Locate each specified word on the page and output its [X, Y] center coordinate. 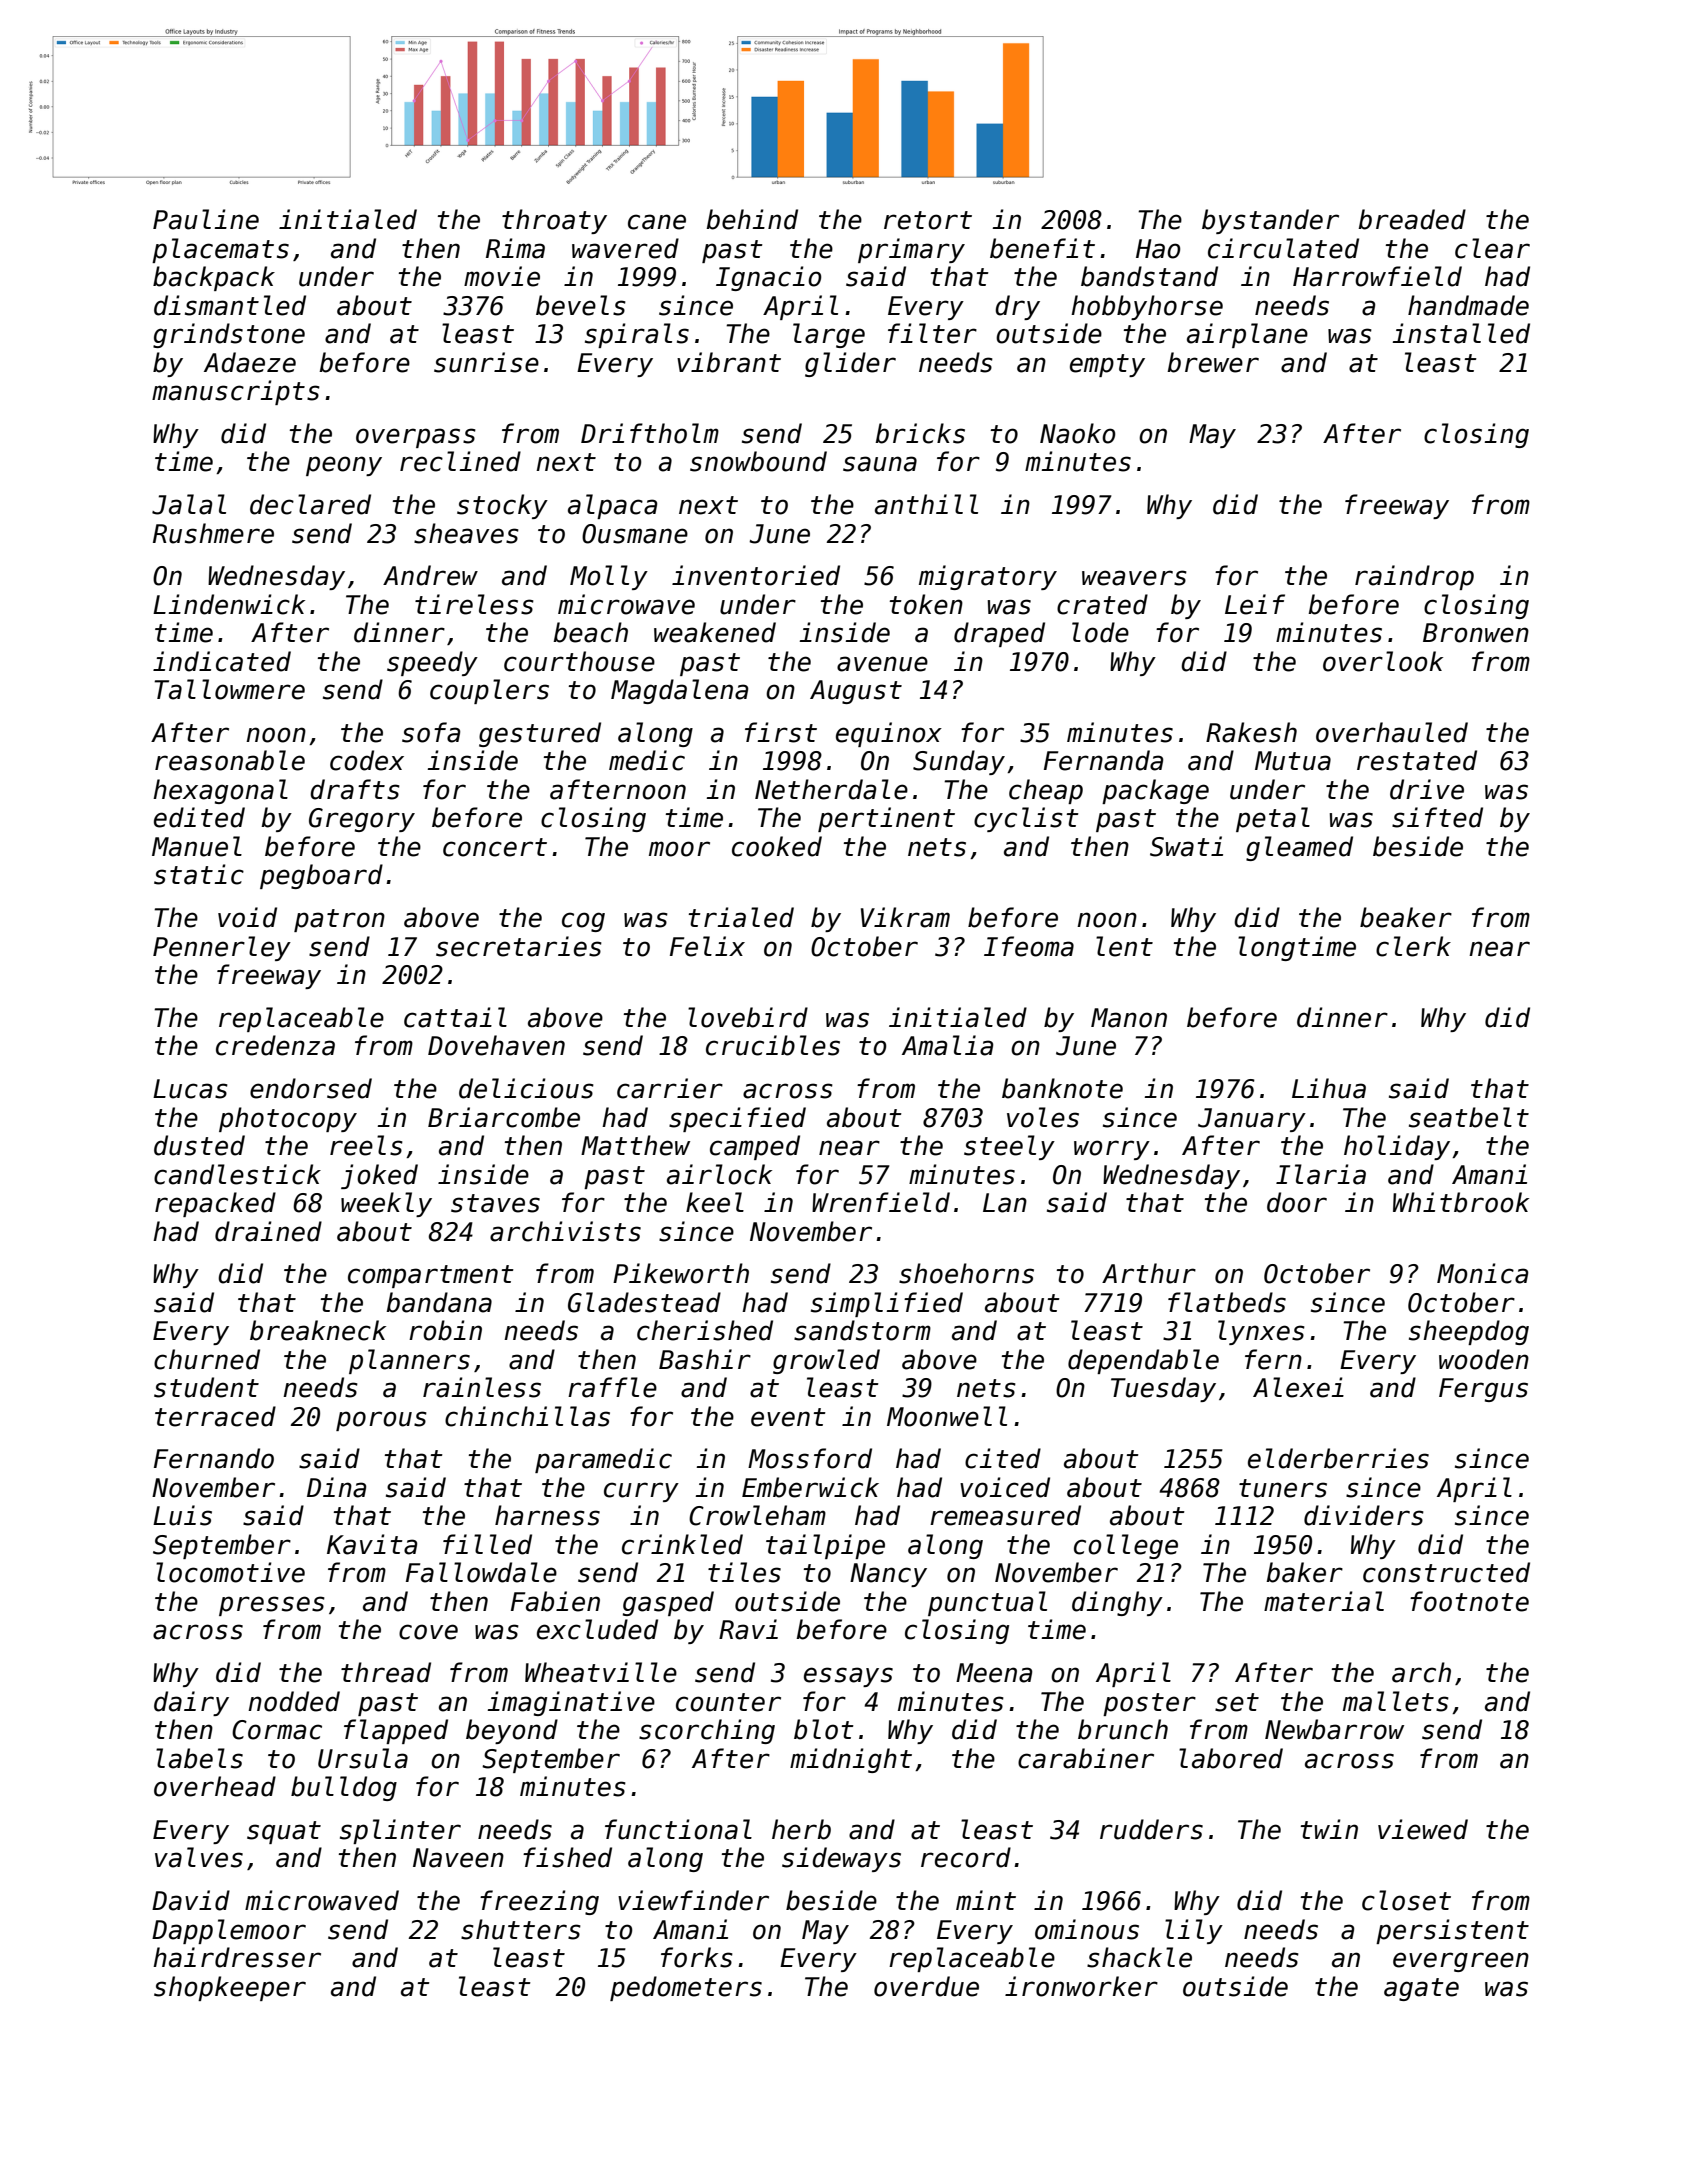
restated [1417, 760]
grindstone [229, 335]
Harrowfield [1377, 276]
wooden [1484, 1359]
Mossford [810, 1458]
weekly [386, 1204]
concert [495, 847]
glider [850, 364]
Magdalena [679, 691]
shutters [521, 1929]
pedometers [686, 1988]
